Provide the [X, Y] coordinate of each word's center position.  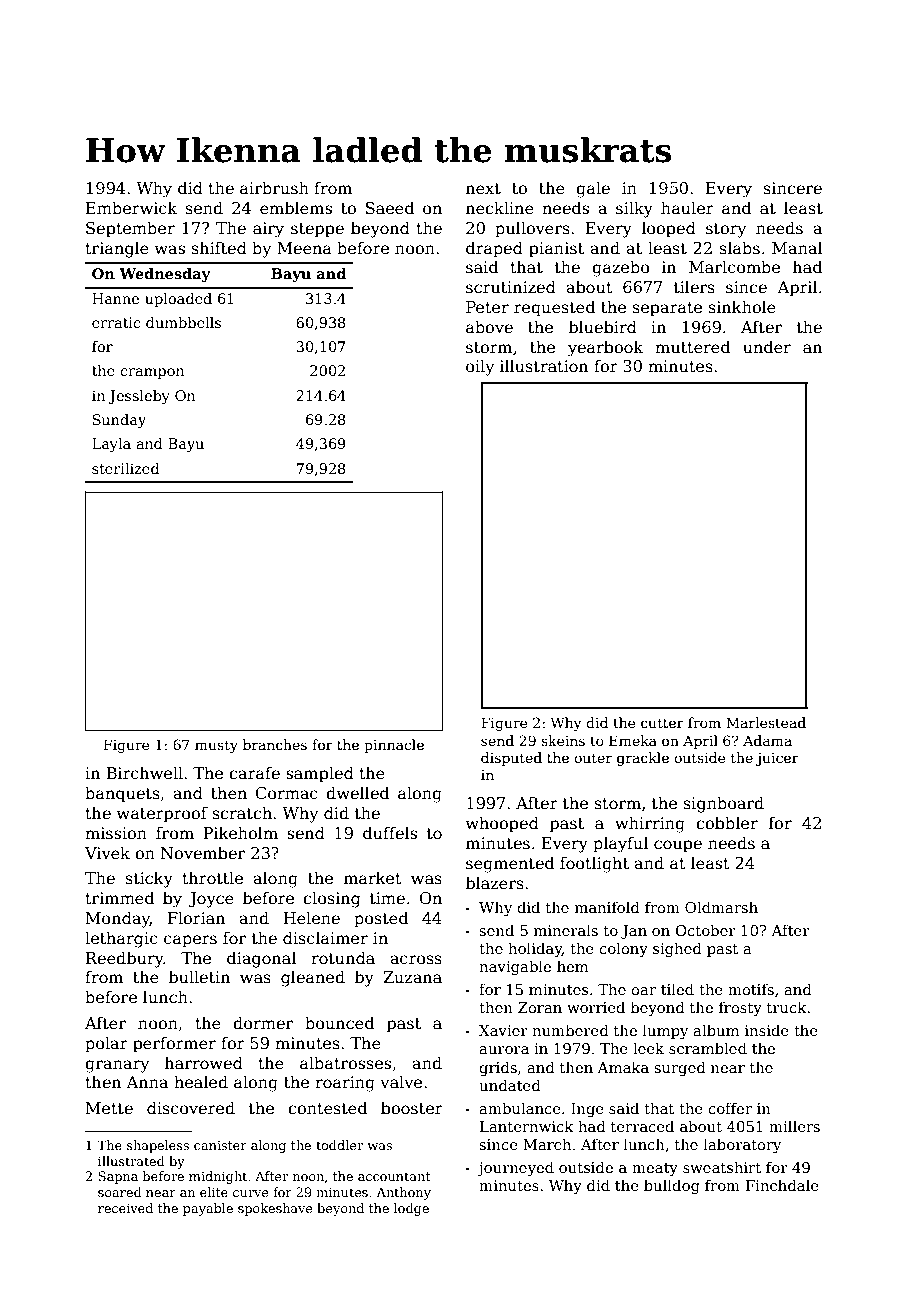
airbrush [274, 188]
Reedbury [125, 959]
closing [332, 899]
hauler [687, 207]
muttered [692, 347]
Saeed [390, 208]
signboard [724, 804]
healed [201, 1082]
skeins [563, 740]
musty [216, 746]
